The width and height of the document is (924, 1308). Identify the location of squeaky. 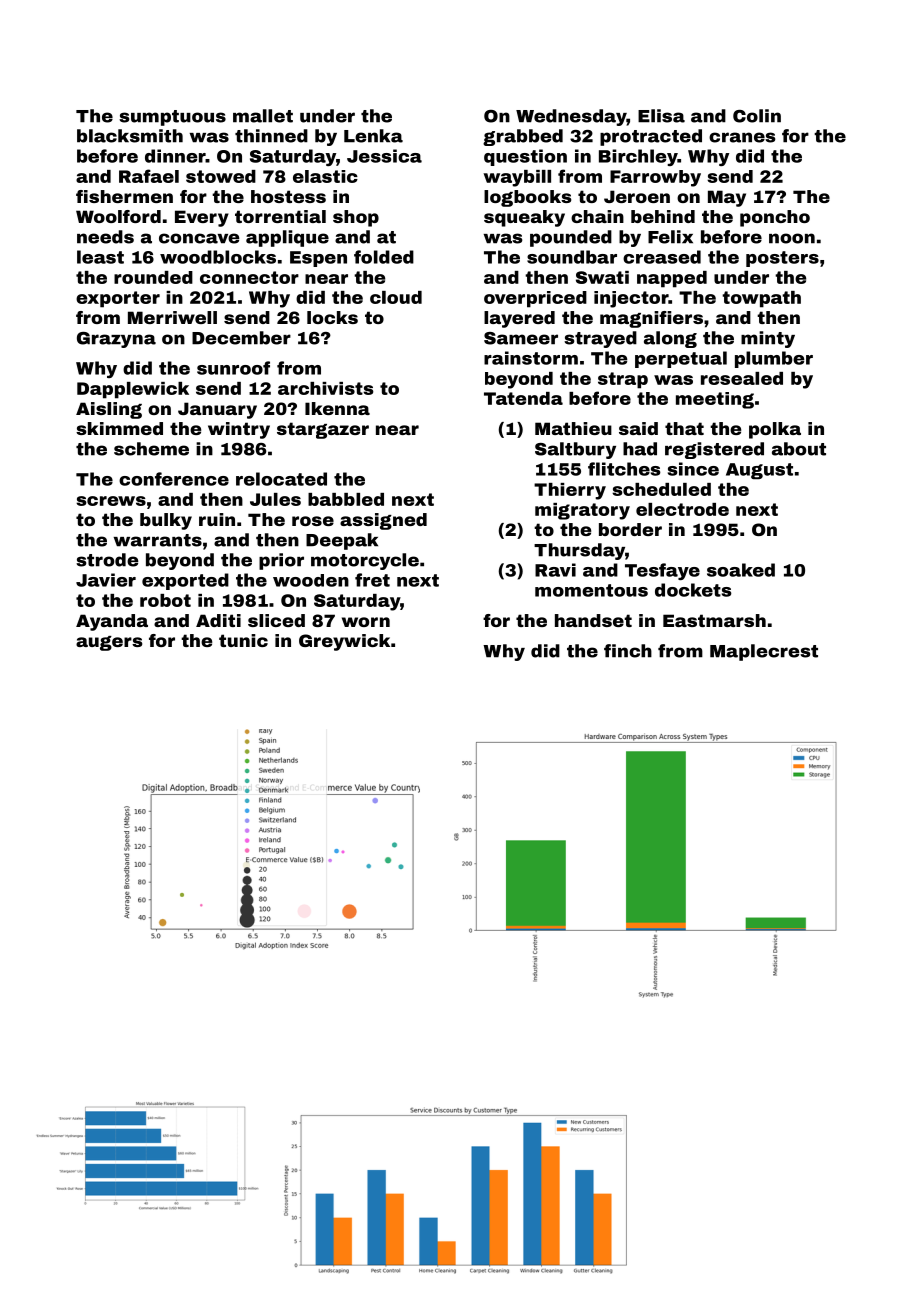
(524, 218).
